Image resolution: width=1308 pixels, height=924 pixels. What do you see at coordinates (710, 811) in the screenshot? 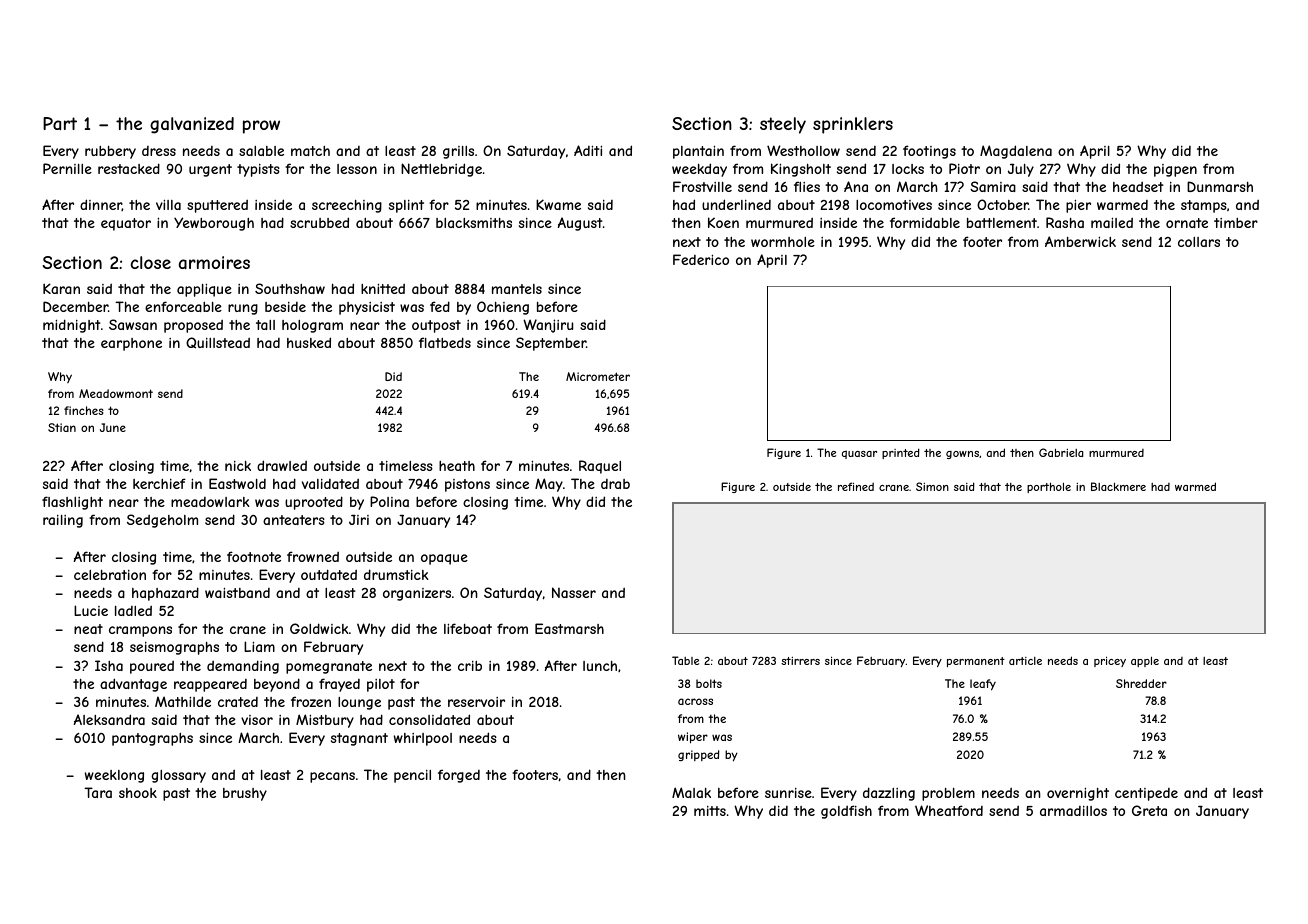
I see `mitts` at bounding box center [710, 811].
